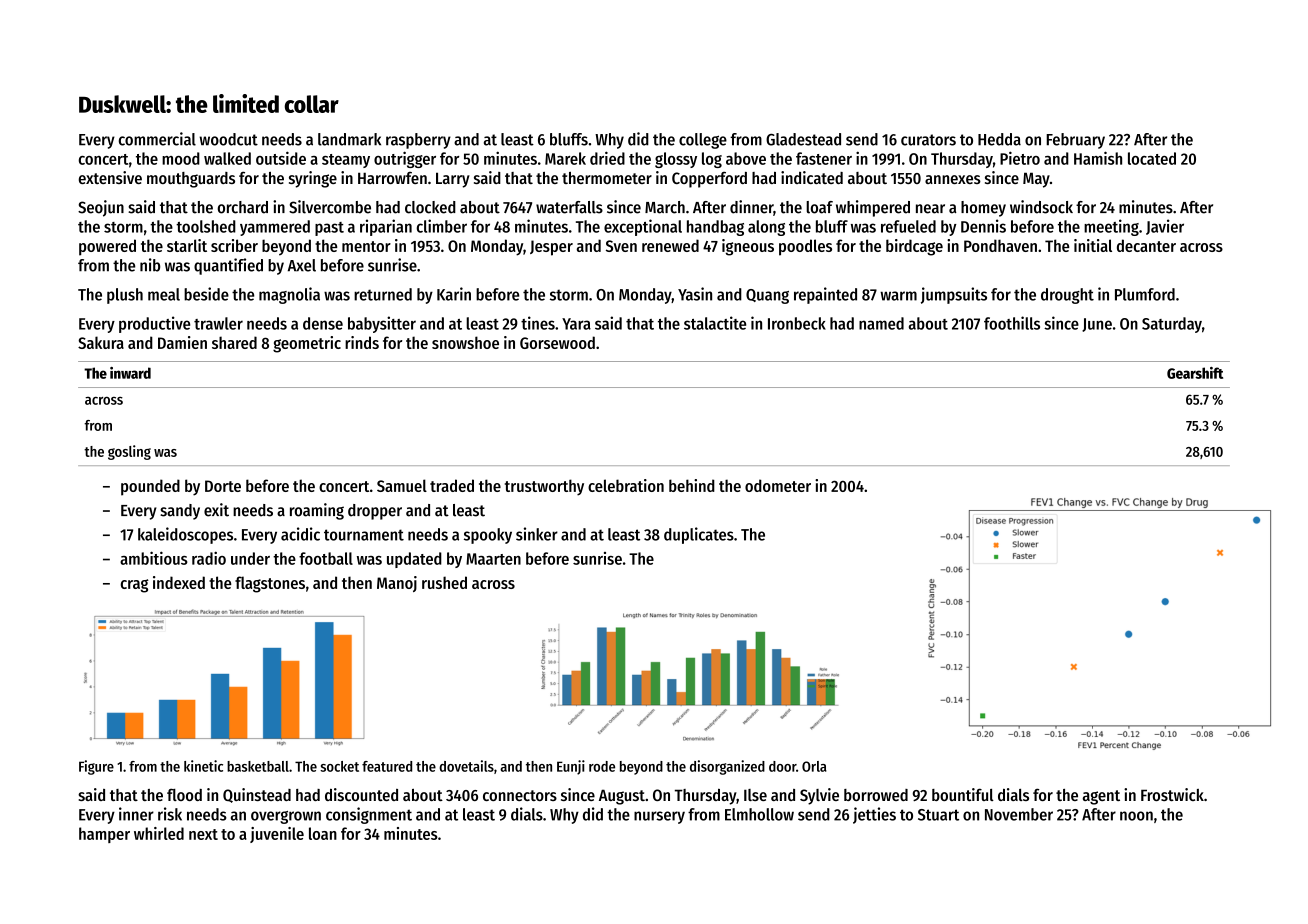 The height and width of the screenshot is (924, 1308). I want to click on located, so click(1152, 158).
